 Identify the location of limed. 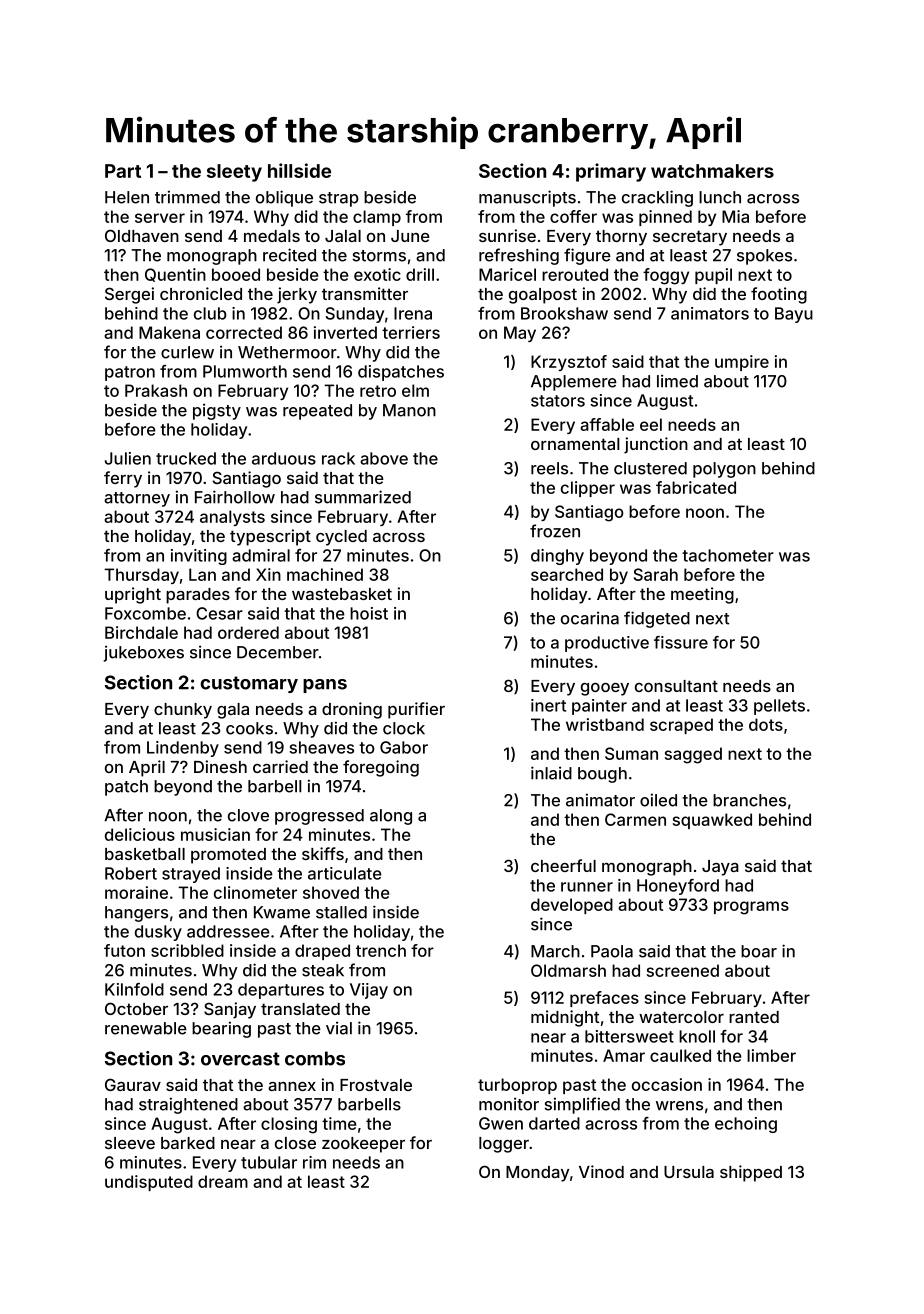
(677, 381).
